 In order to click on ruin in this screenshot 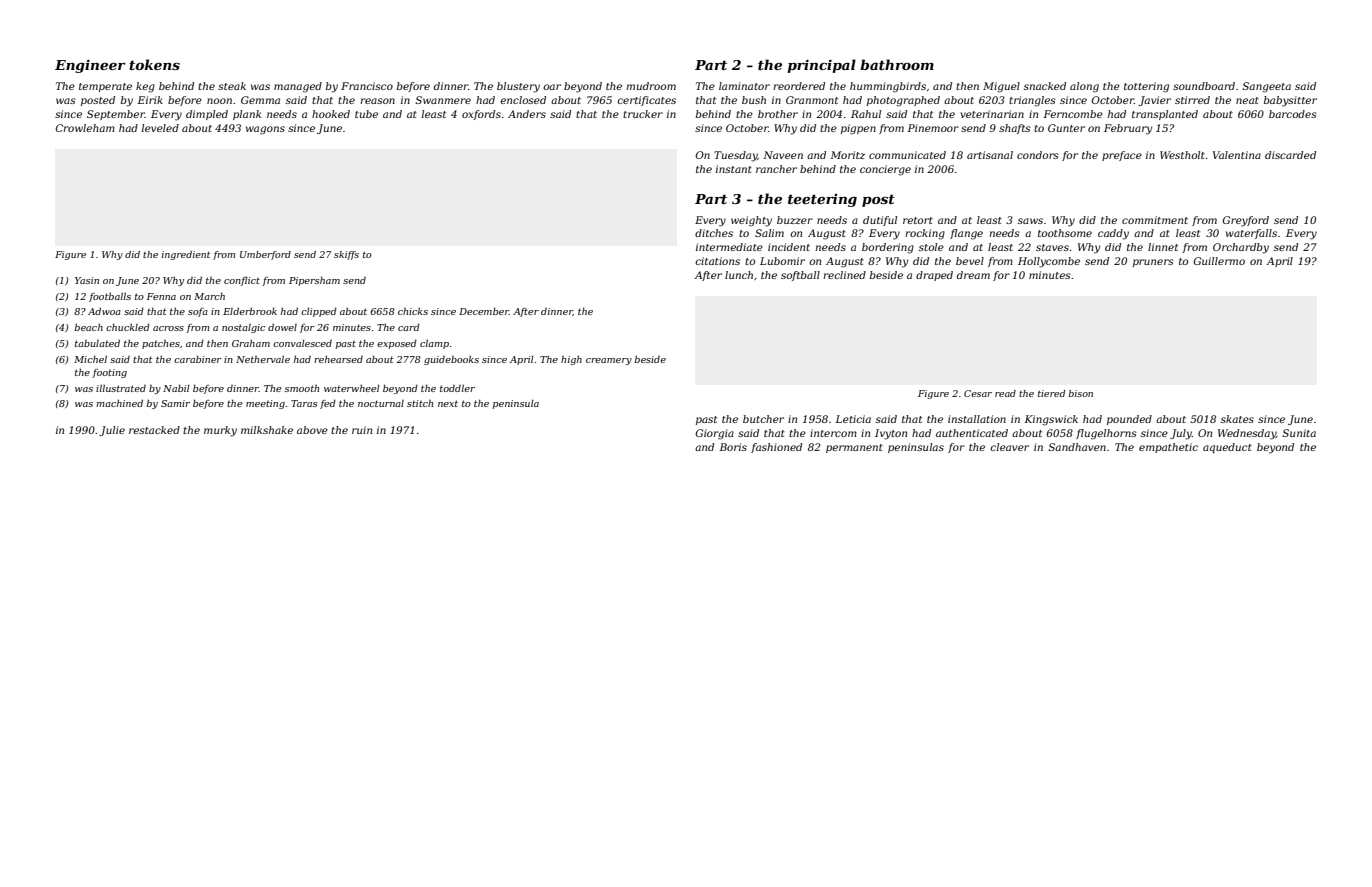, I will do `click(362, 430)`.
